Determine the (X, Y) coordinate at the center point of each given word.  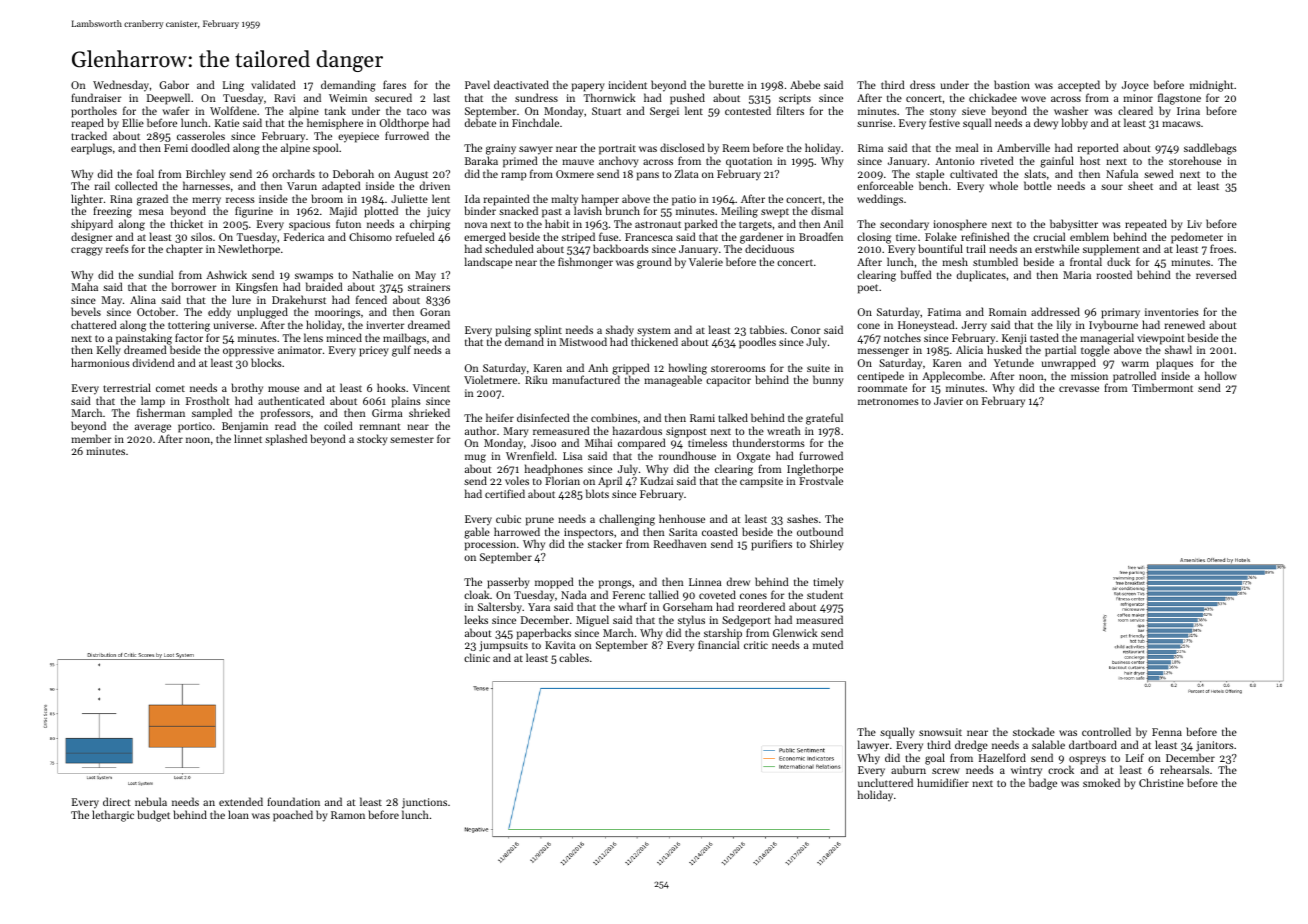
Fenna (1167, 732)
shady (620, 331)
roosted (1114, 274)
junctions (424, 803)
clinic (477, 657)
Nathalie (373, 274)
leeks (476, 619)
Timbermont (1162, 387)
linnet (248, 438)
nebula (151, 801)
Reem (736, 148)
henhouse (682, 518)
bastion (1012, 84)
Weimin (348, 98)
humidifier (943, 782)
